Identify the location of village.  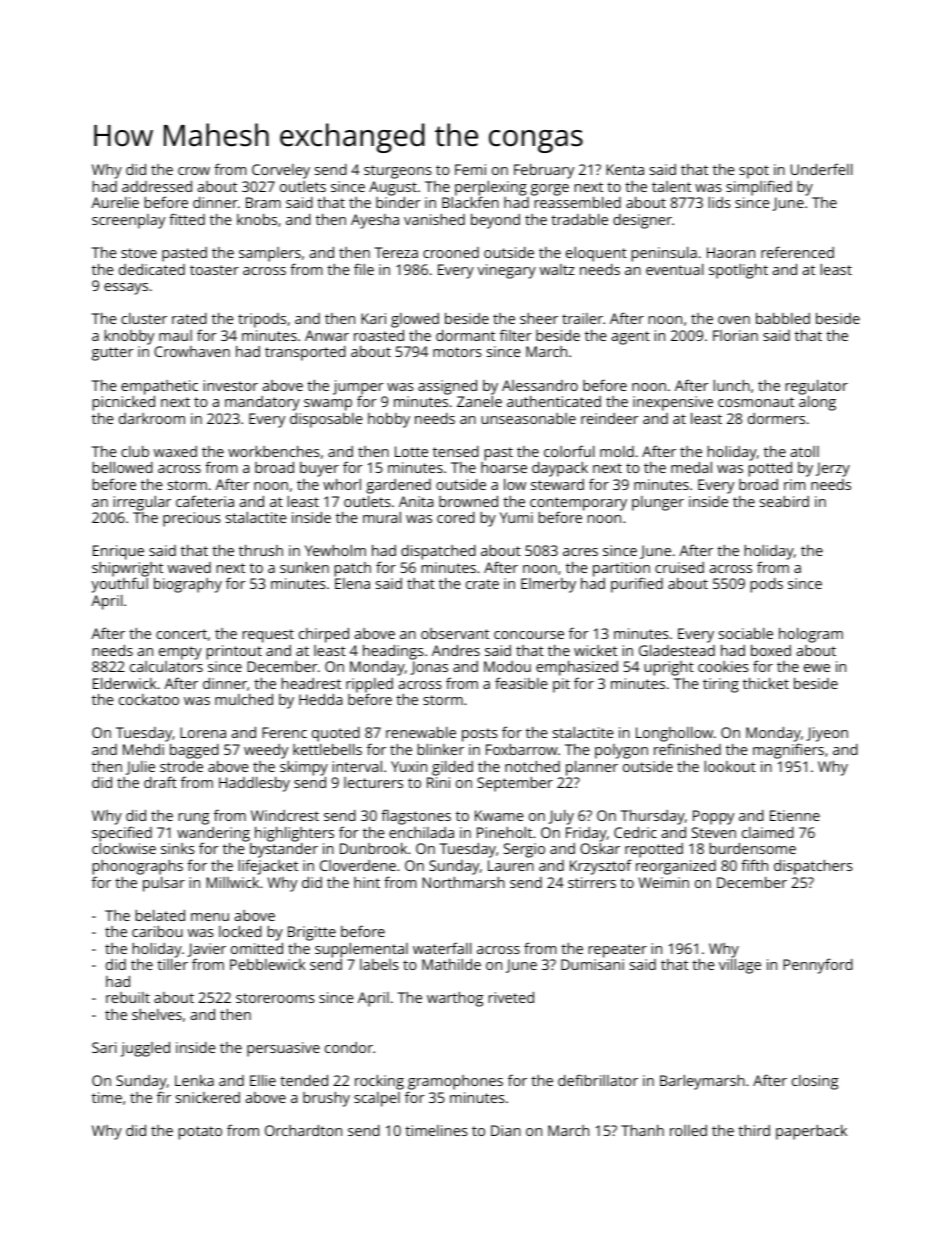
(740, 966).
